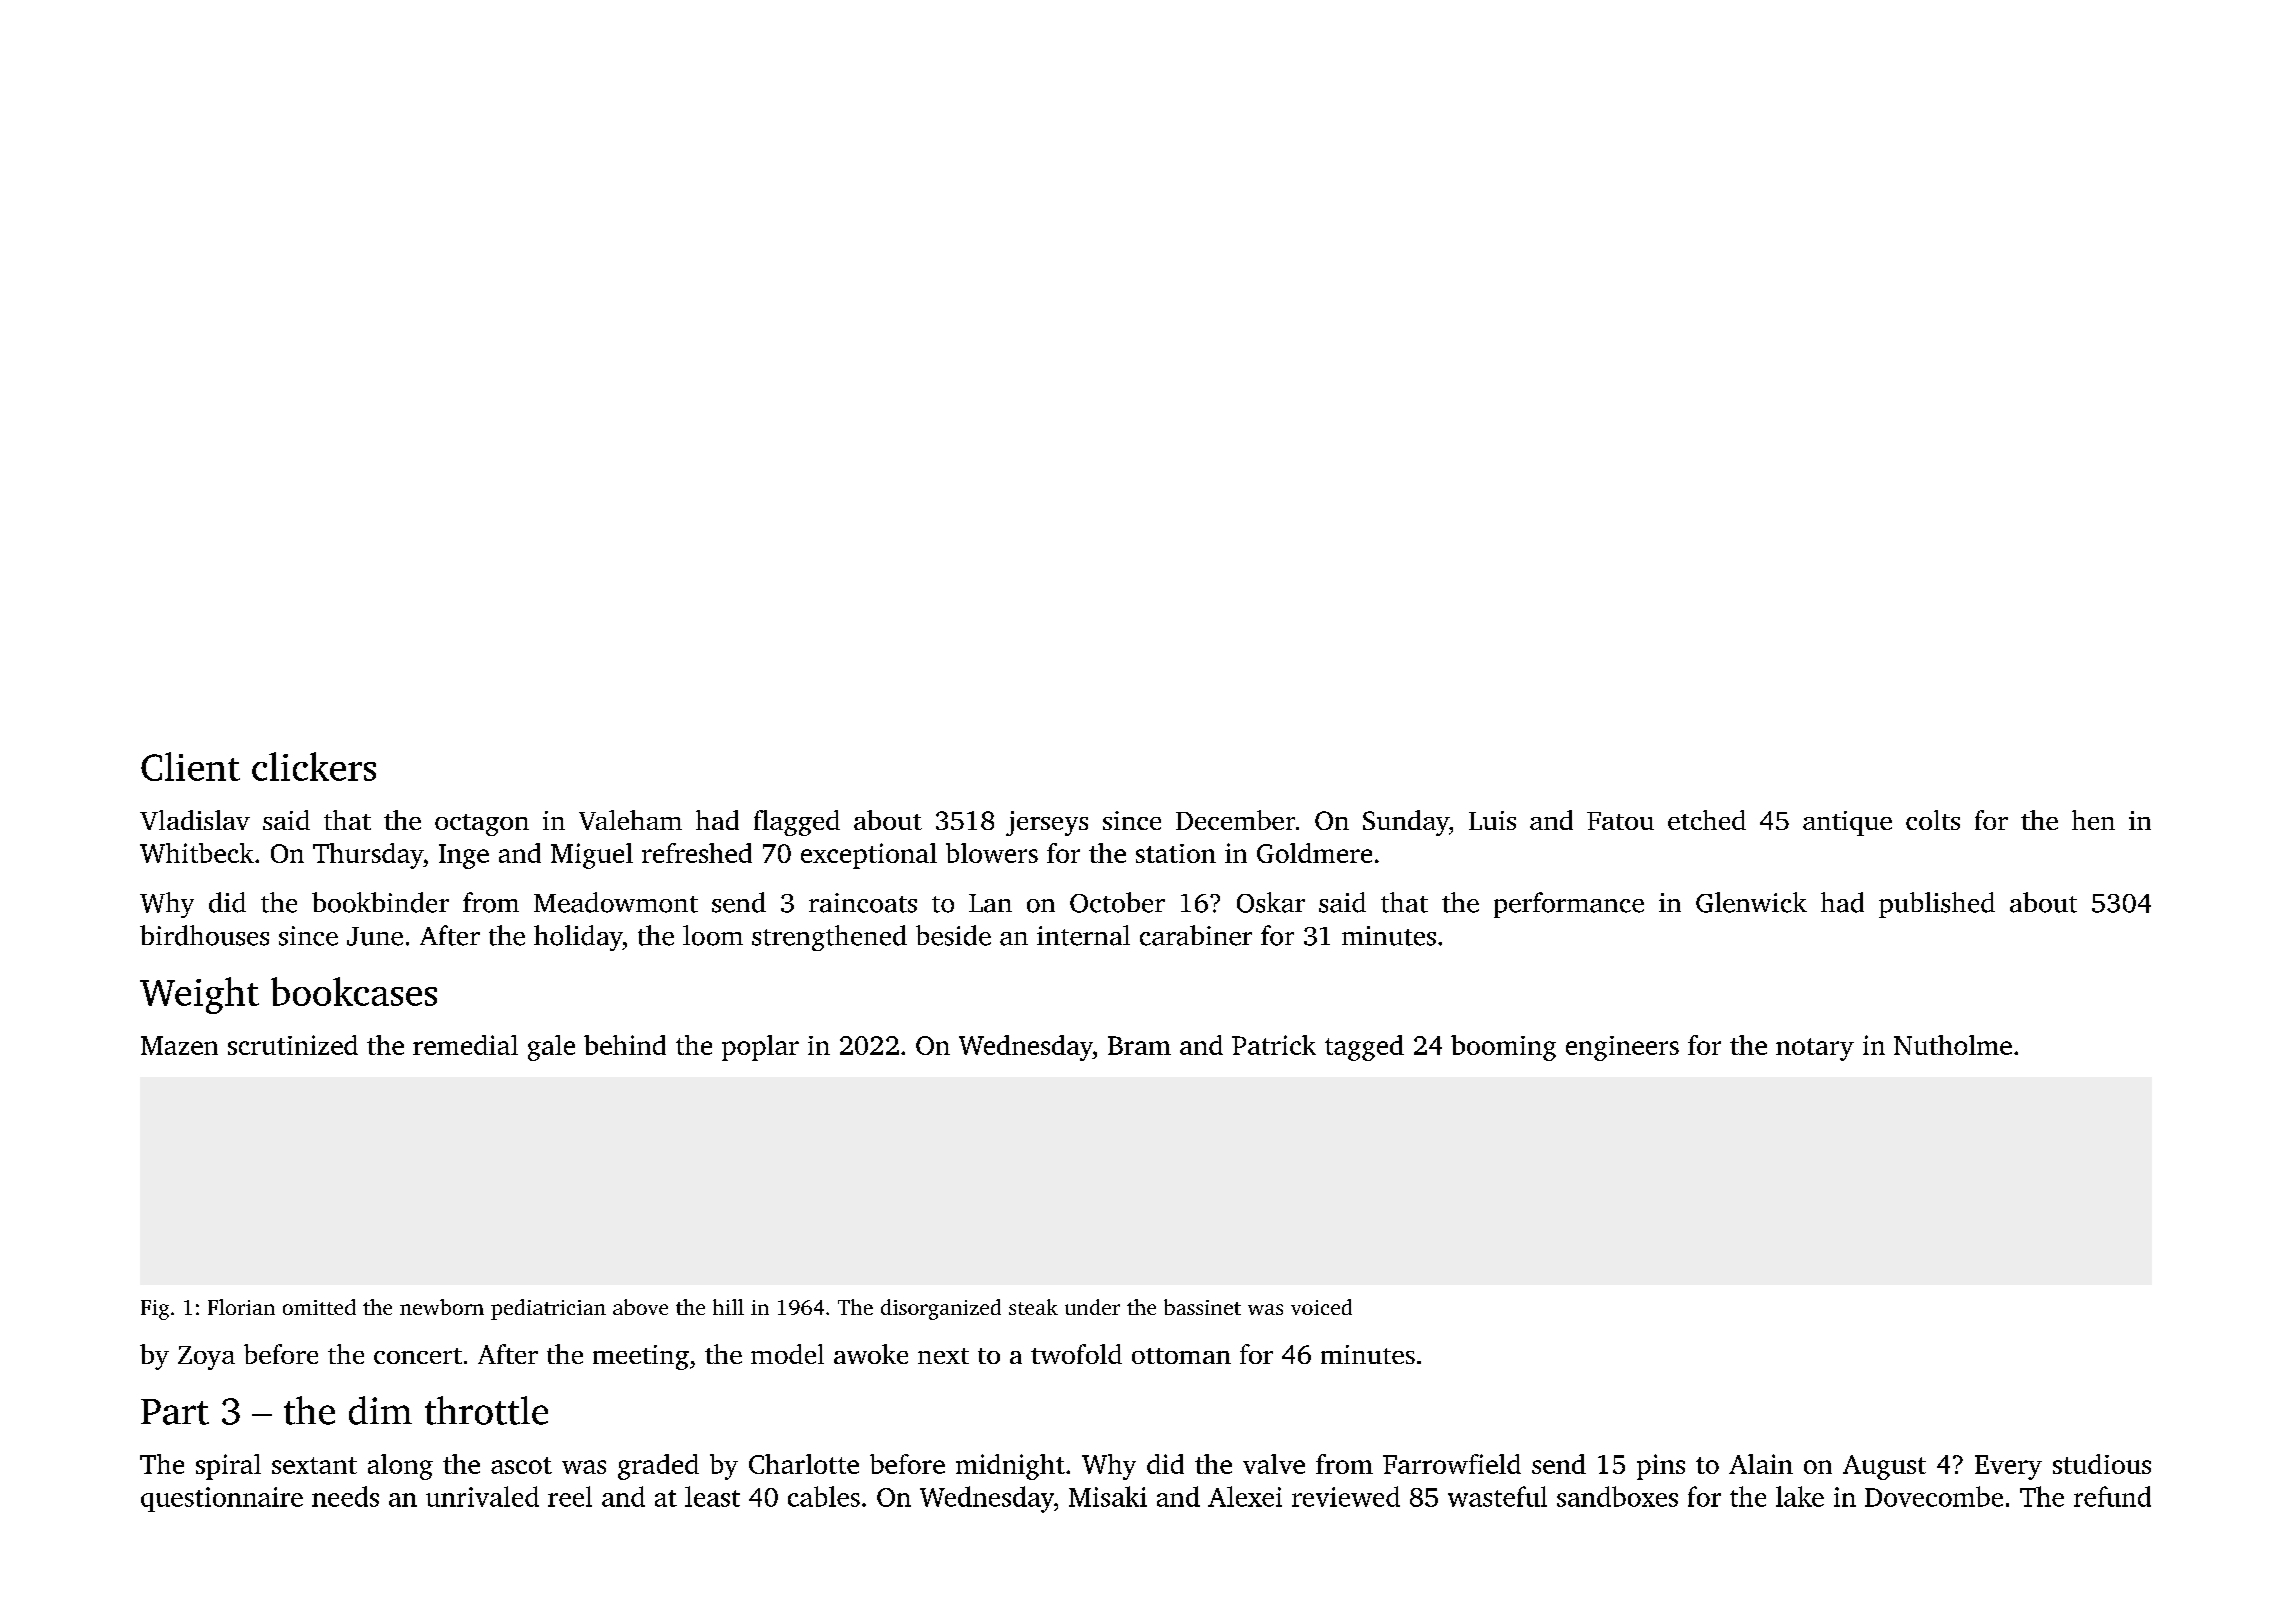 Image resolution: width=2292 pixels, height=1620 pixels. I want to click on voiced, so click(1321, 1307).
